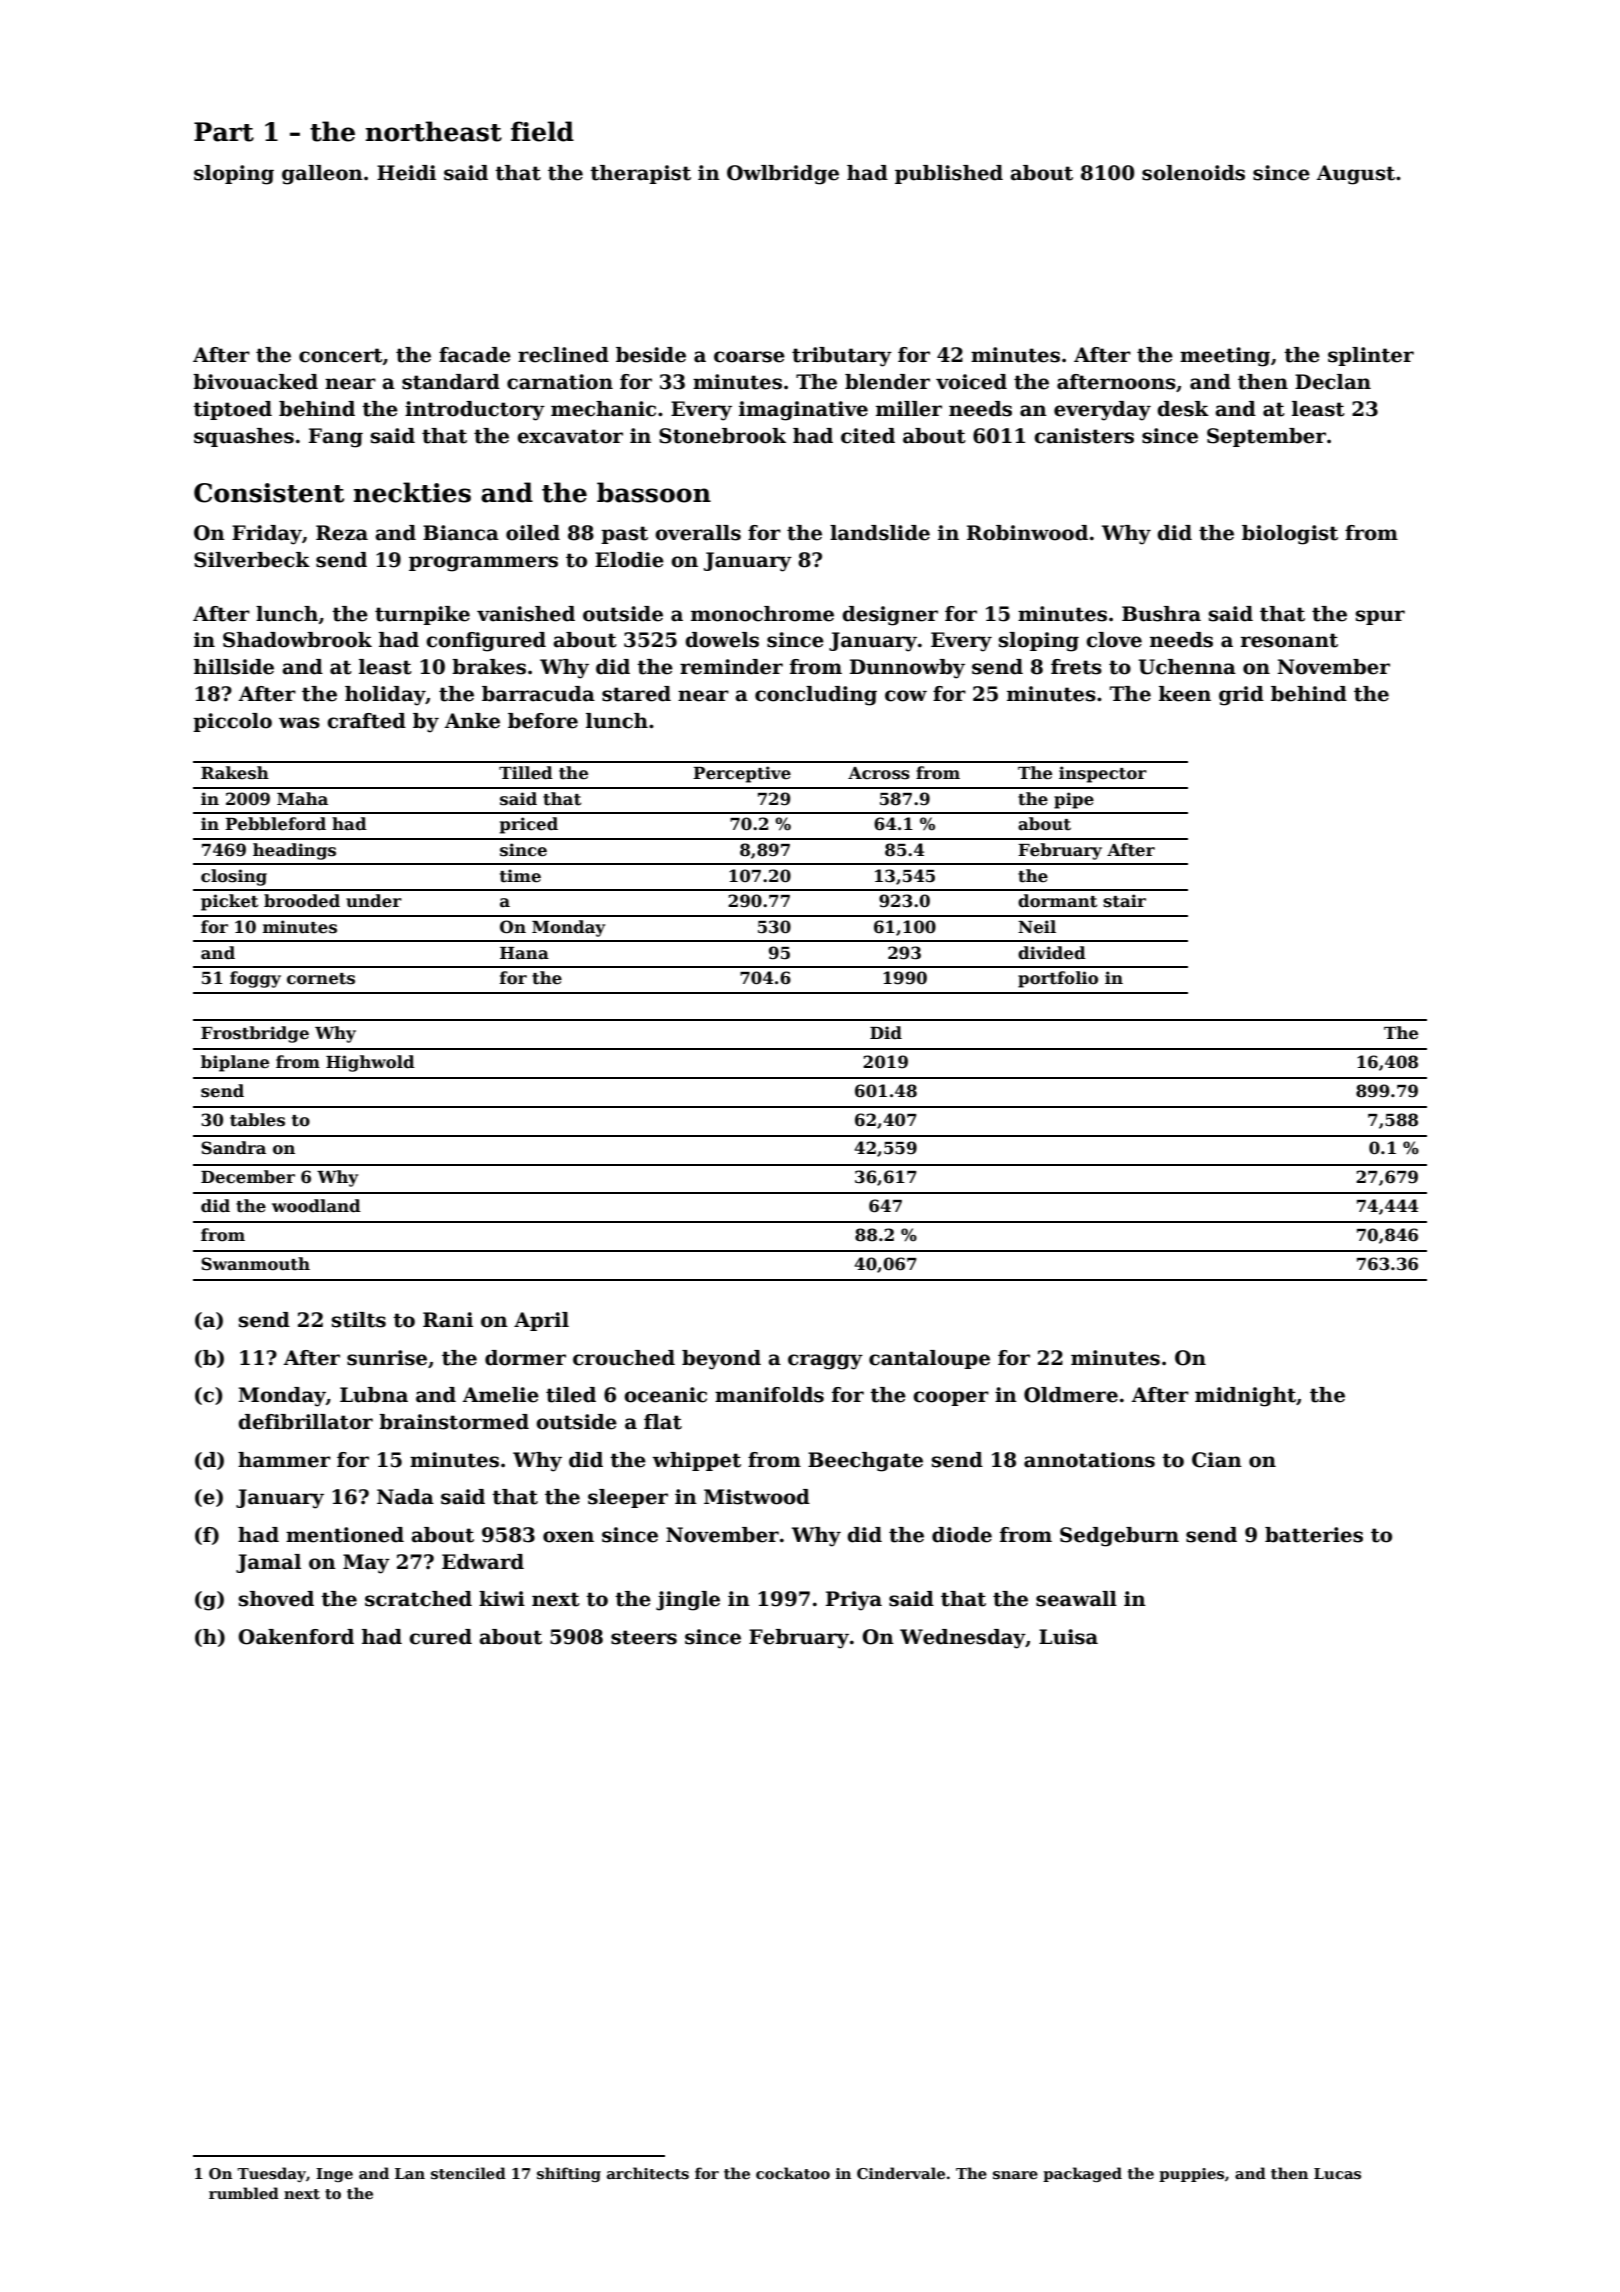 Image resolution: width=1620 pixels, height=2292 pixels. Describe the element at coordinates (1355, 175) in the page. I see `August` at that location.
